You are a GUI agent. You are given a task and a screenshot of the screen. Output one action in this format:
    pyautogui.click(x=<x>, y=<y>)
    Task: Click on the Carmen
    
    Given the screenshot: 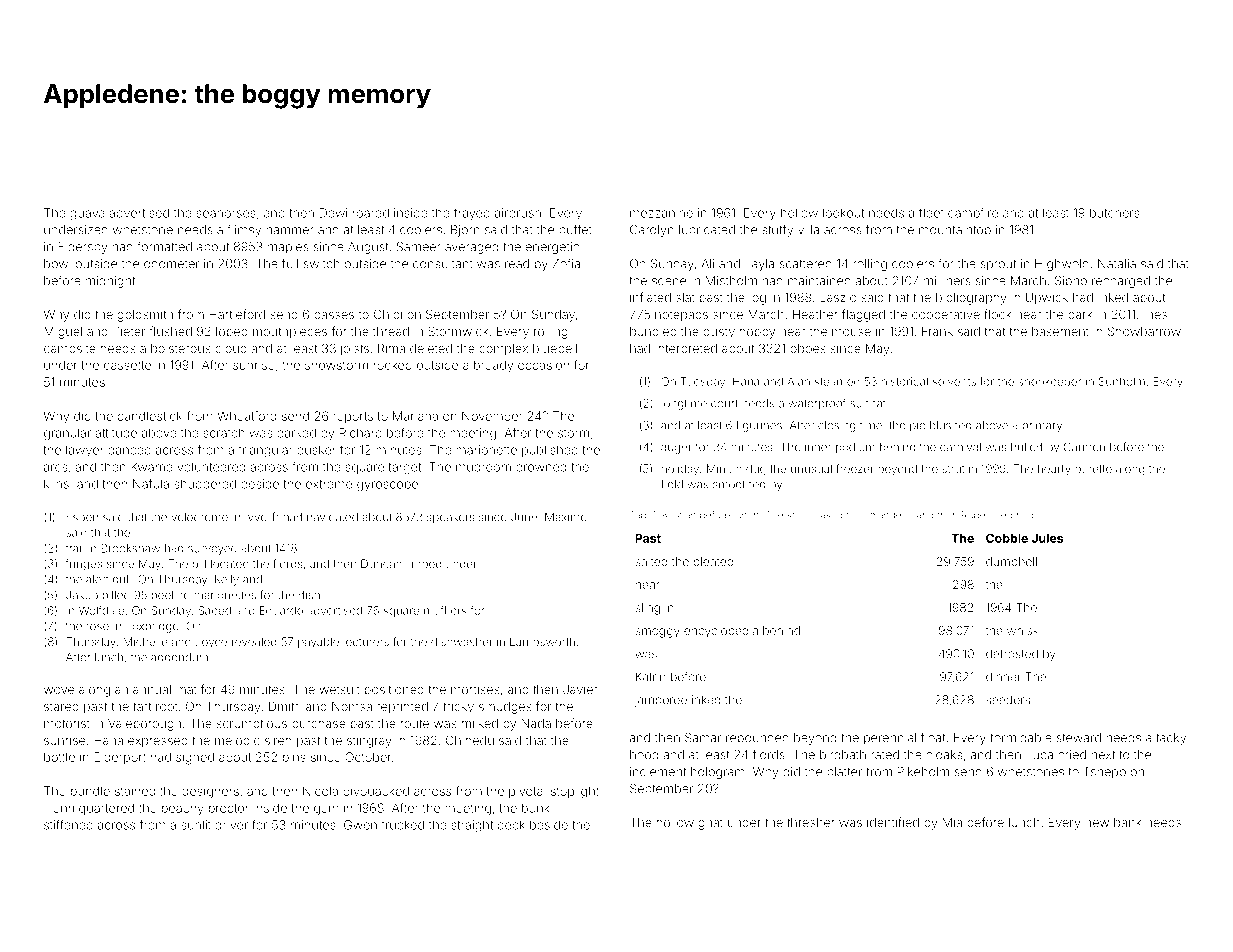 What is the action you would take?
    pyautogui.click(x=1084, y=447)
